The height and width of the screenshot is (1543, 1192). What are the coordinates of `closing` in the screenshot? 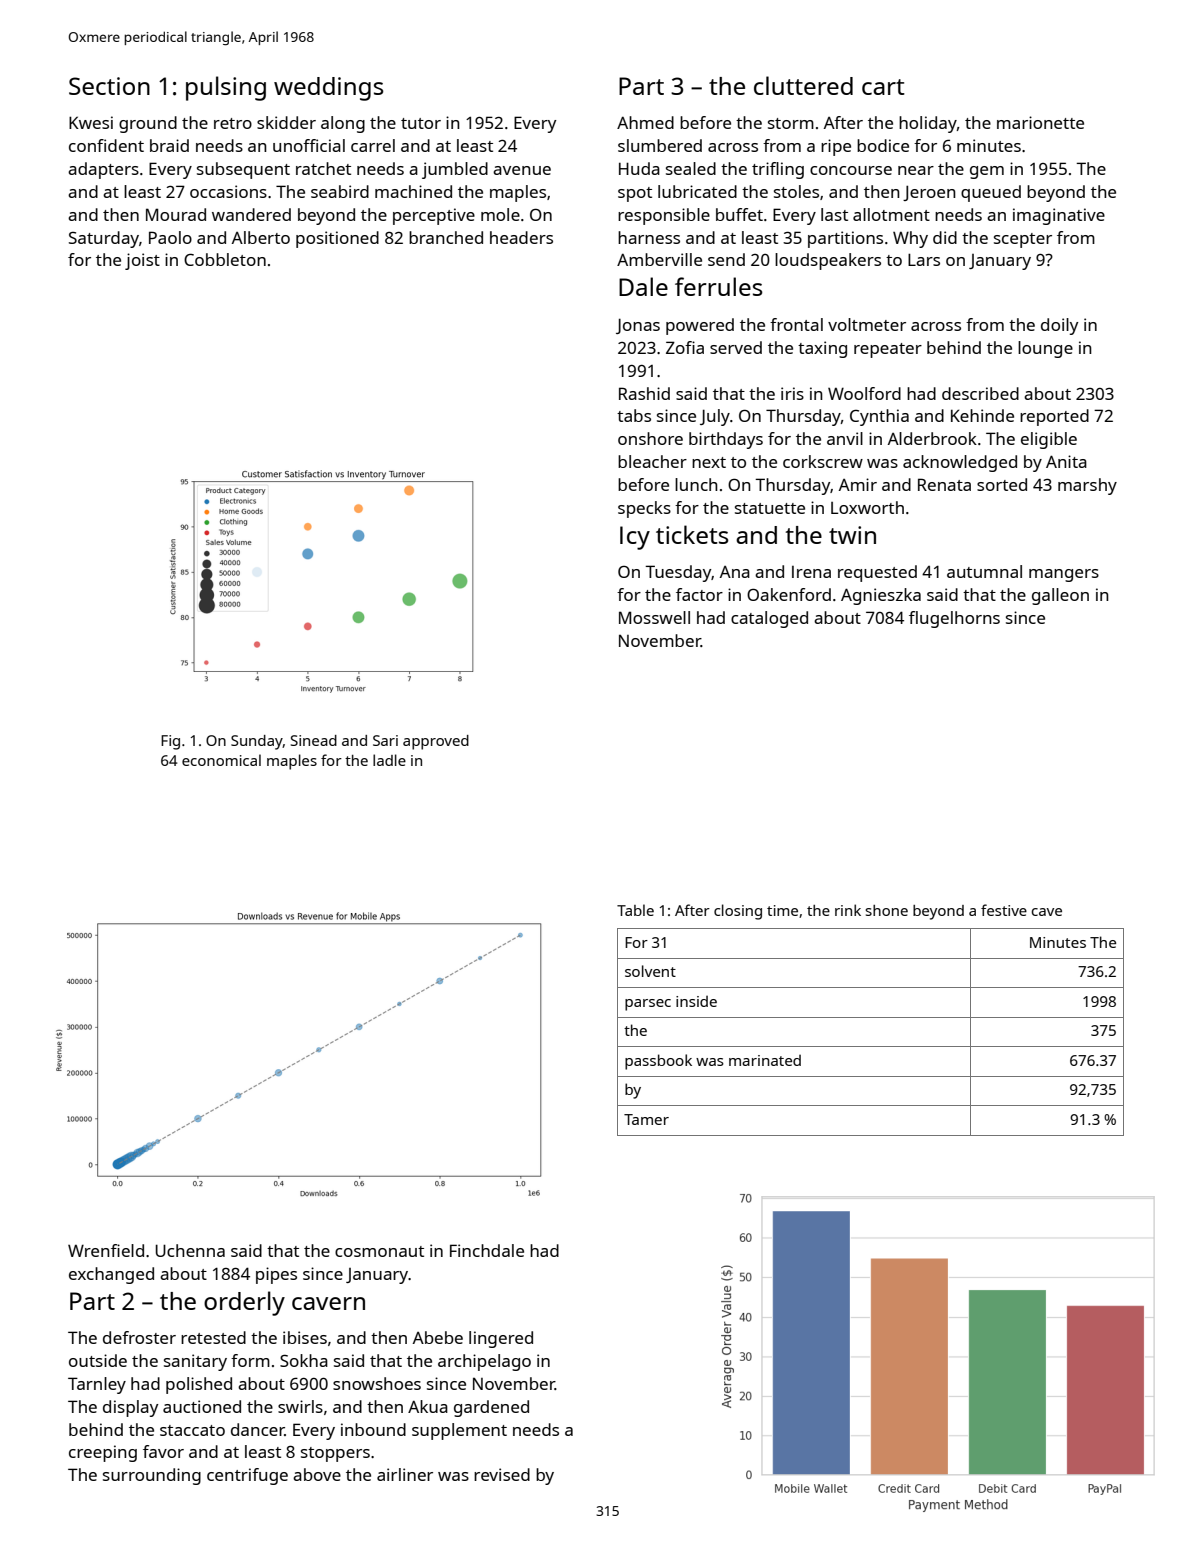 It's located at (738, 912).
